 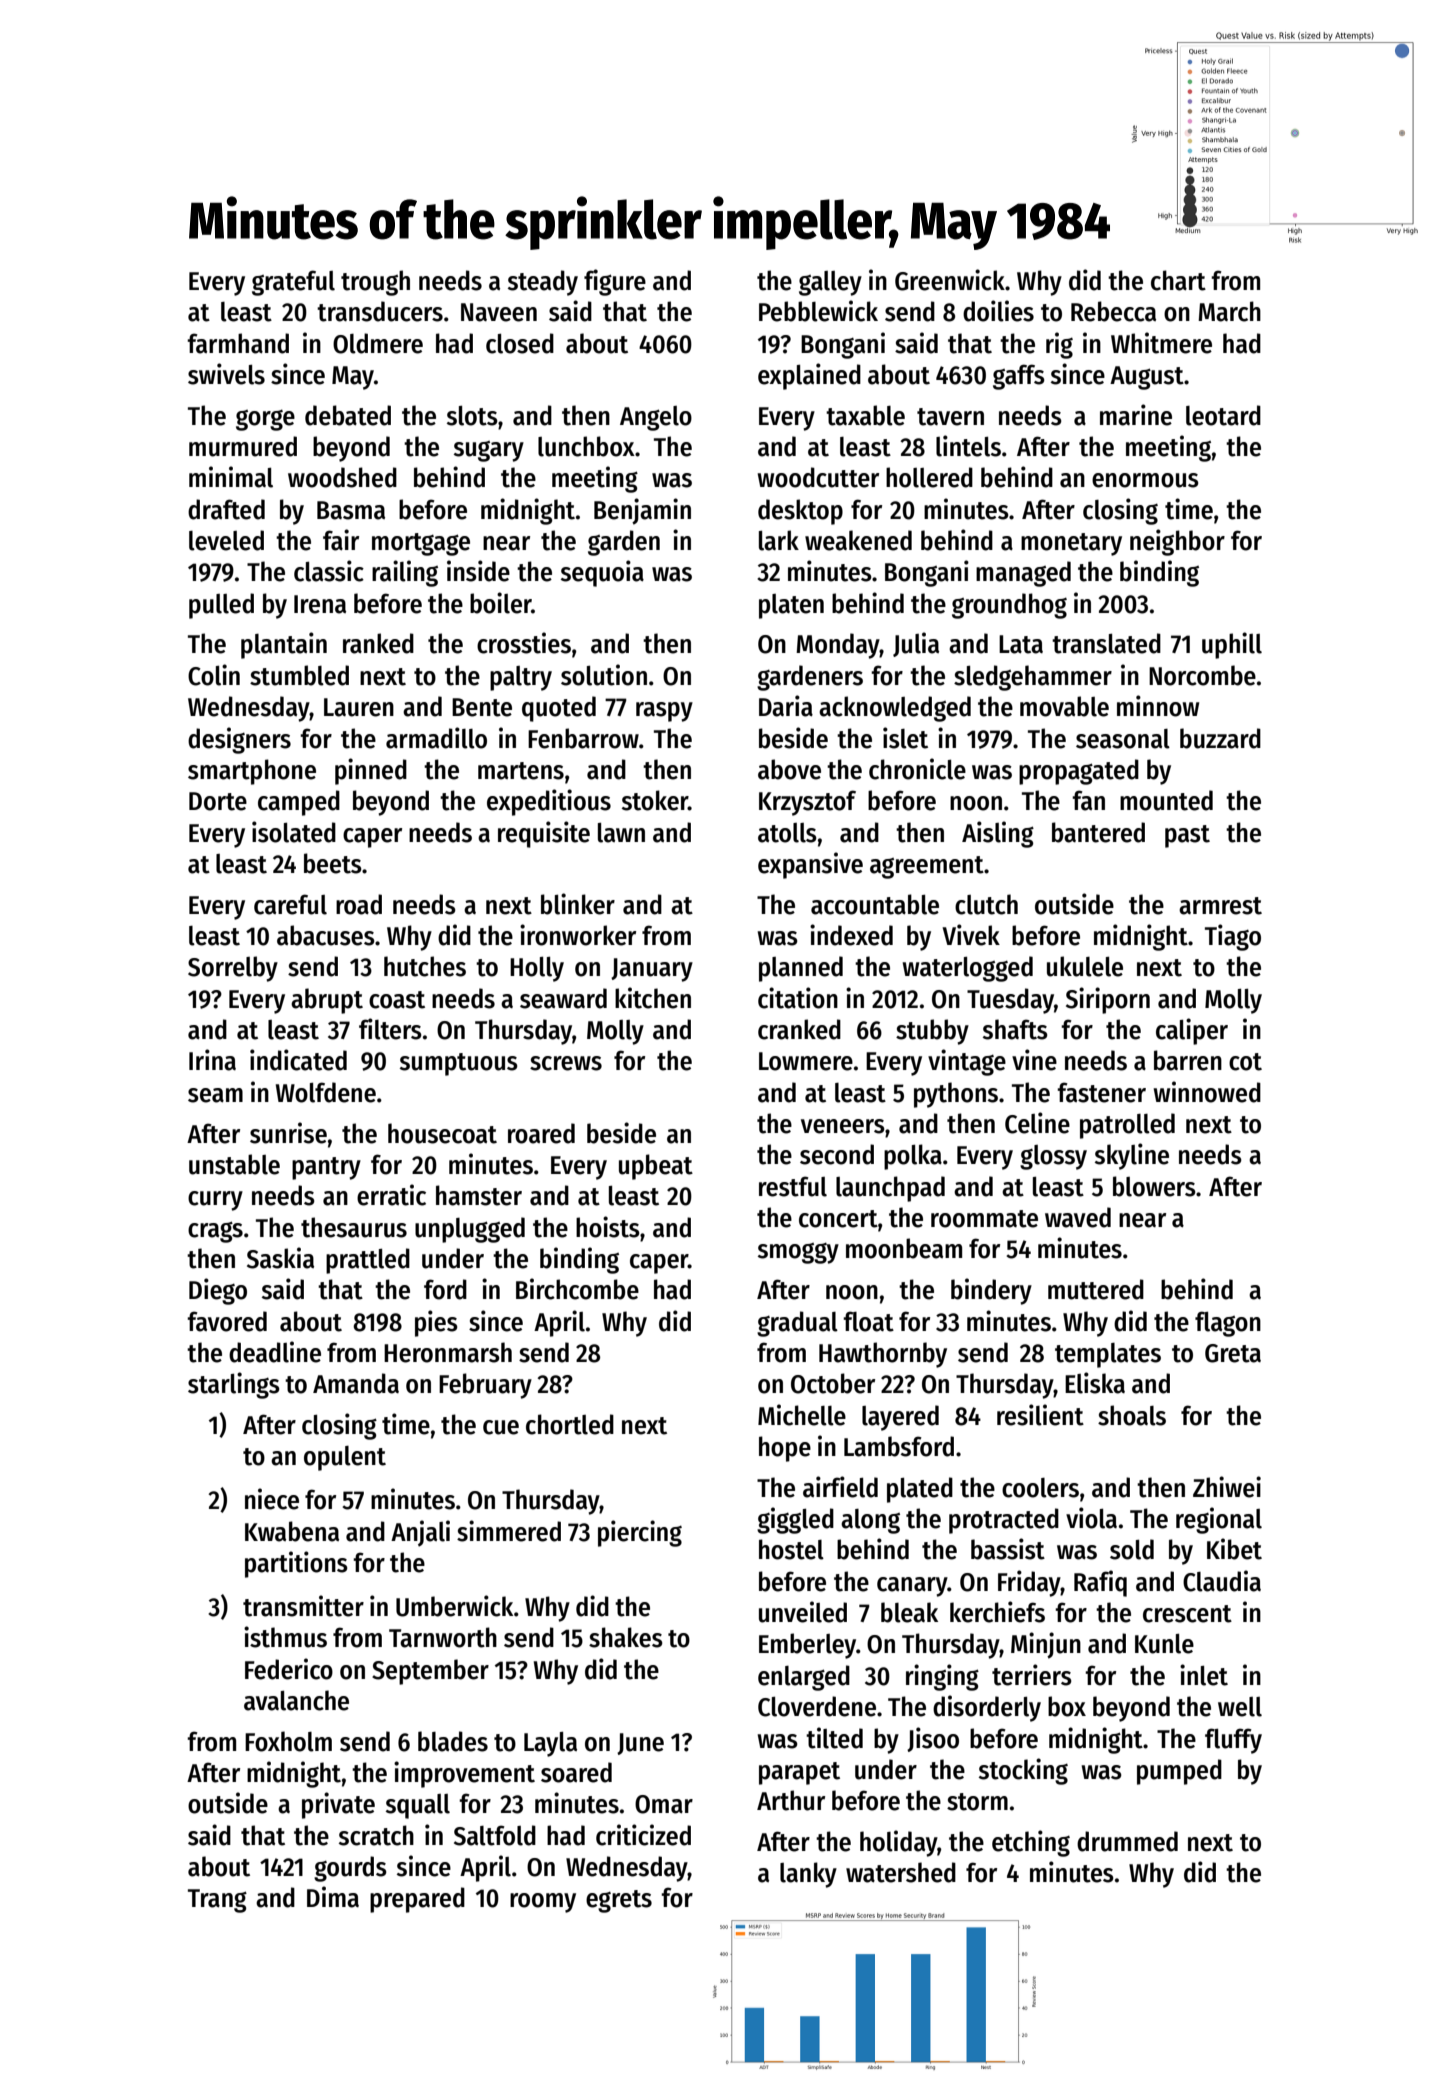 I want to click on hutches, so click(x=425, y=966).
